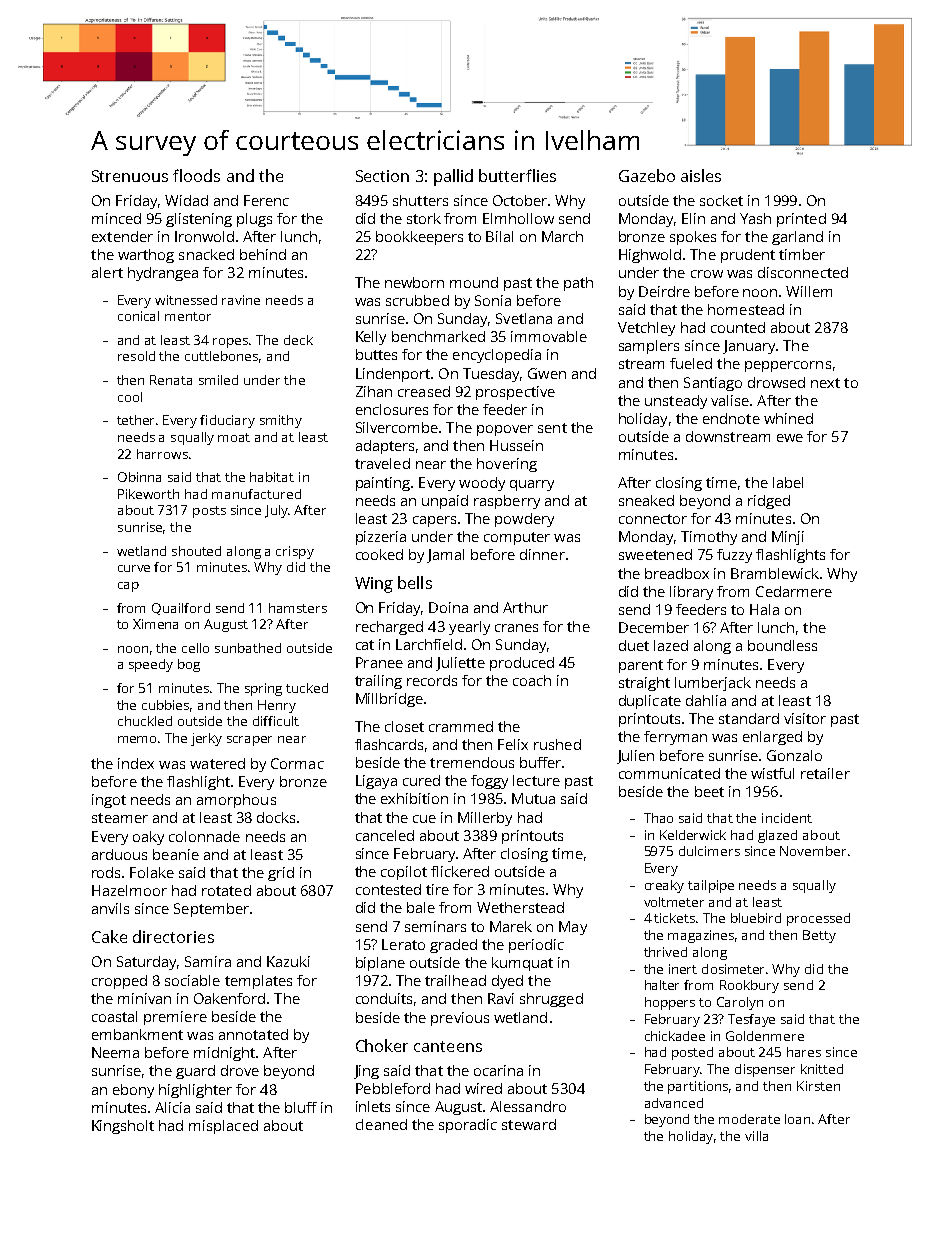 The height and width of the document is (1233, 952). I want to click on lecture, so click(536, 780).
